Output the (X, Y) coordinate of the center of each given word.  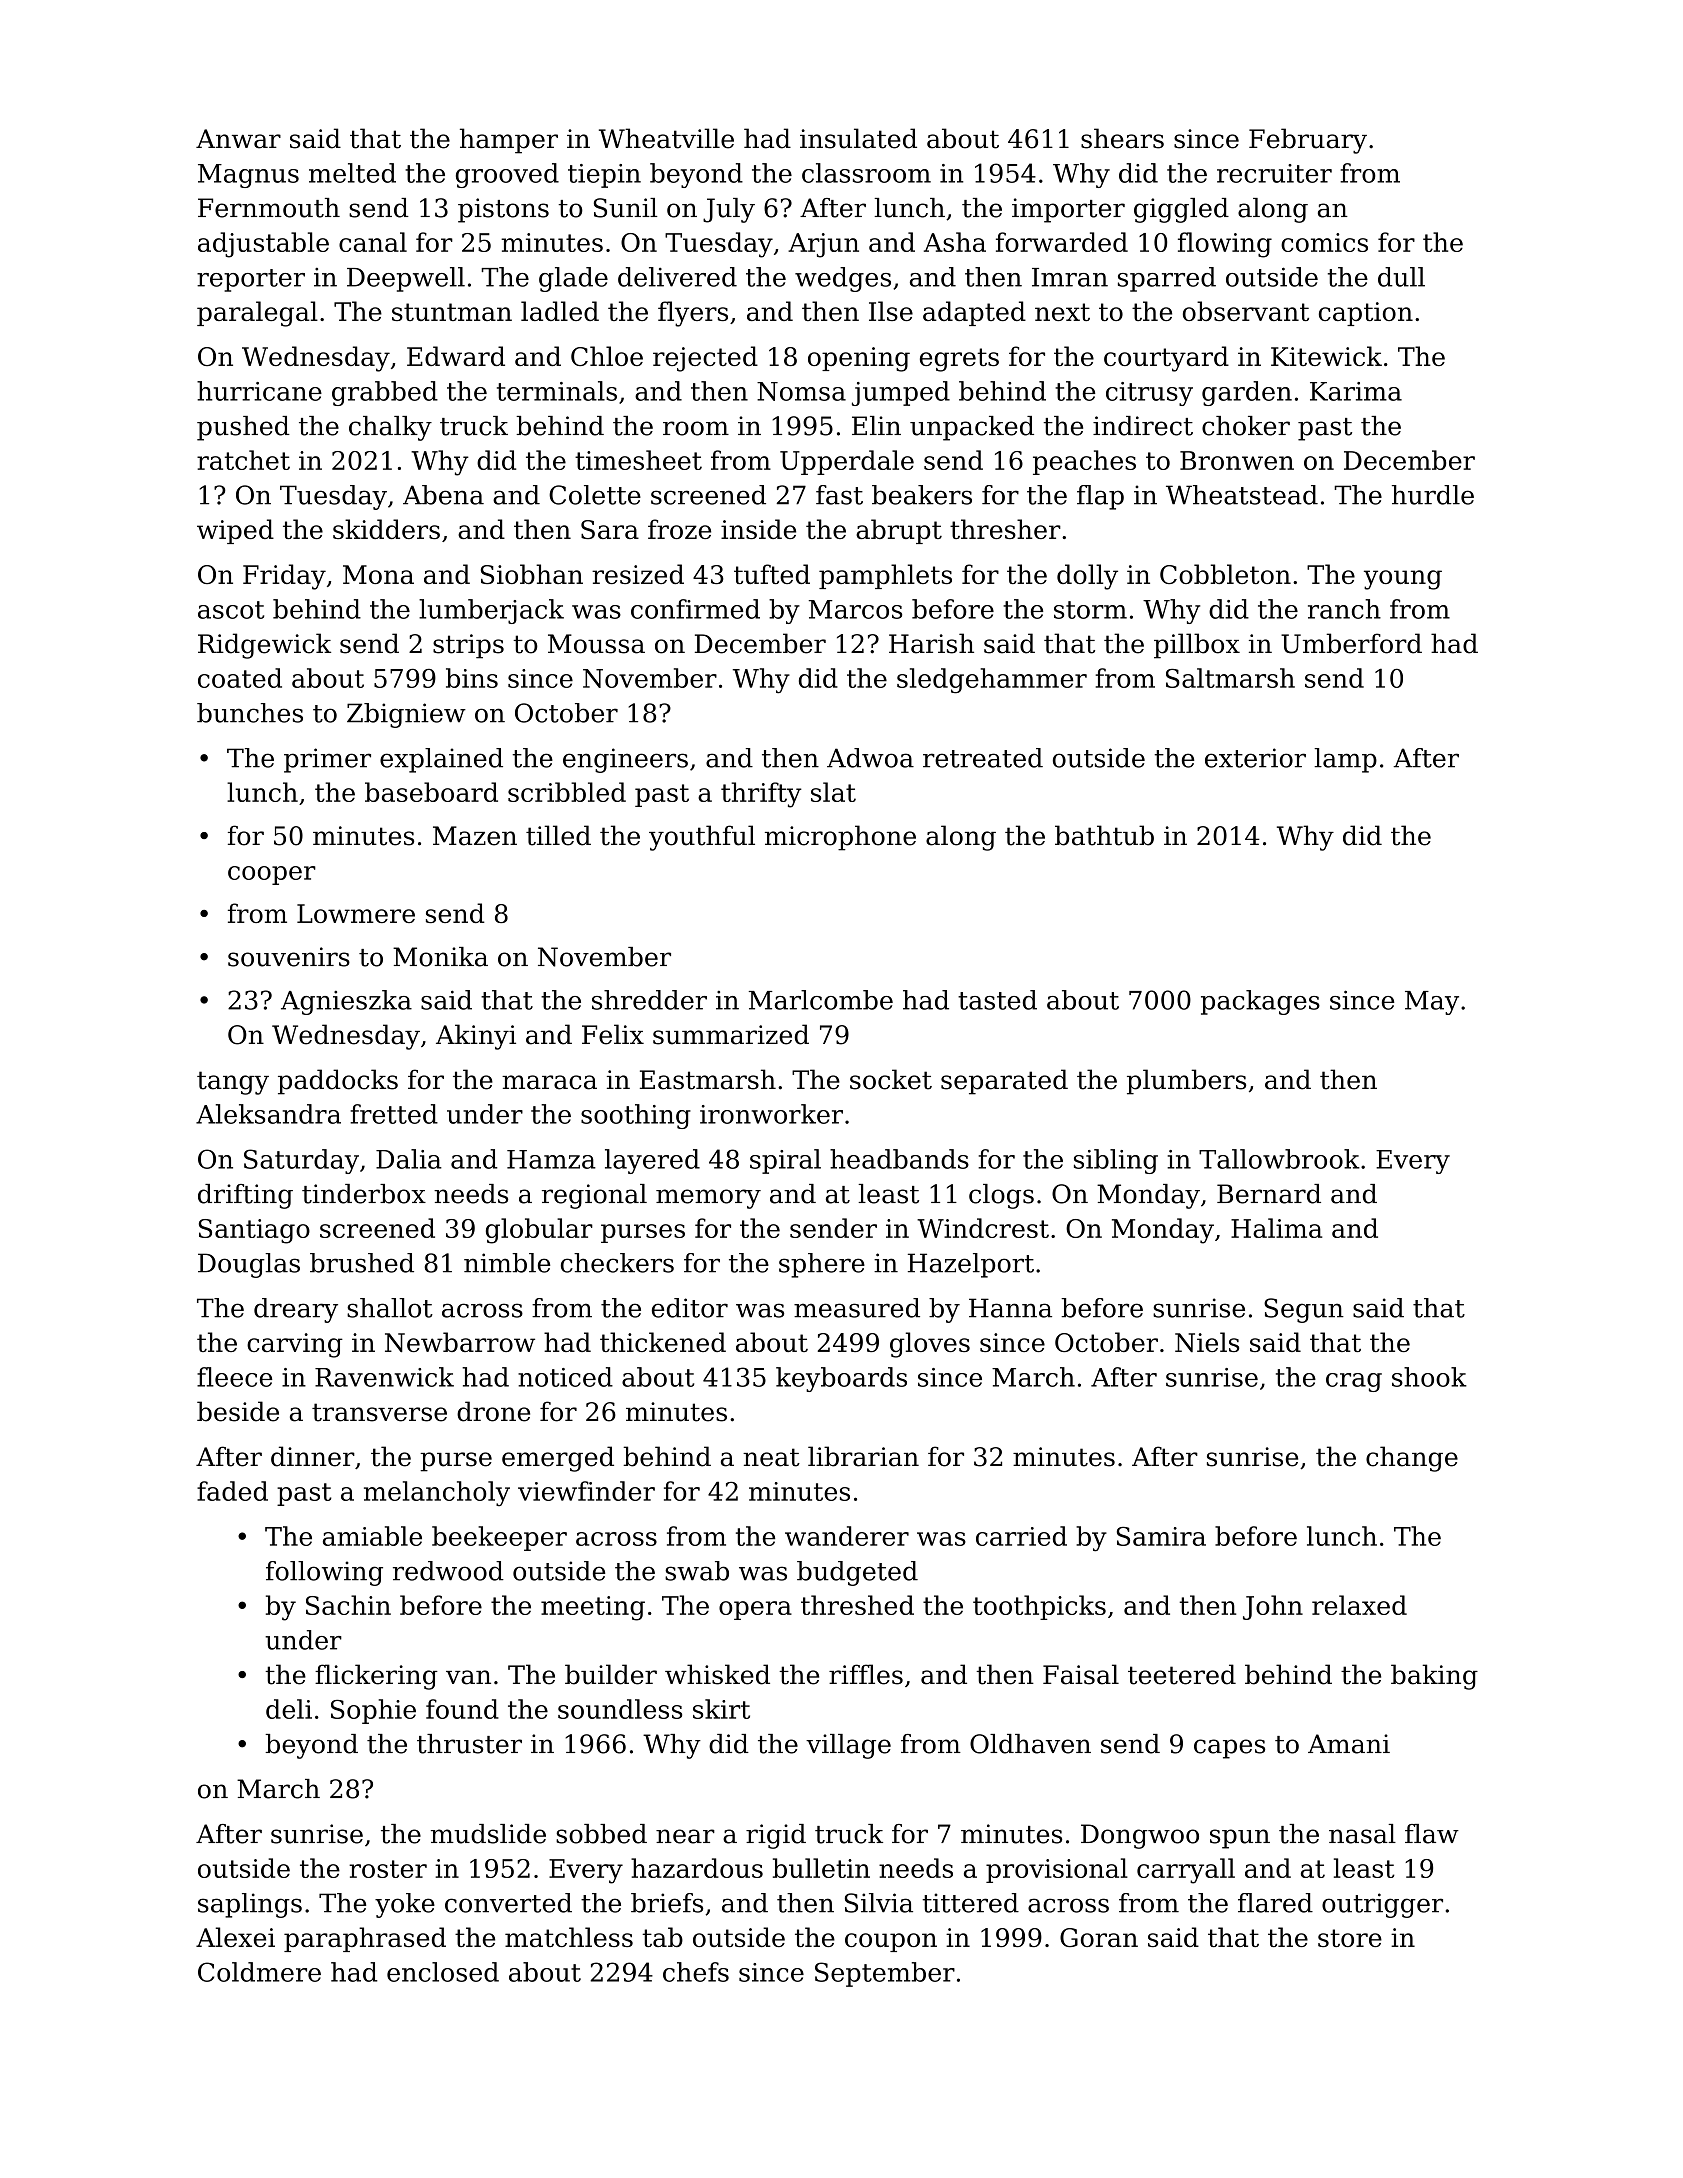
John (1273, 1607)
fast (839, 495)
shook (1429, 1377)
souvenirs (289, 957)
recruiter (1274, 173)
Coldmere (259, 1972)
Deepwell (406, 279)
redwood (448, 1571)
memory (708, 1199)
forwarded (1062, 242)
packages (1260, 1002)
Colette (595, 495)
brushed (362, 1263)
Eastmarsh (708, 1079)
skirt (721, 1709)
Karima (1356, 391)
